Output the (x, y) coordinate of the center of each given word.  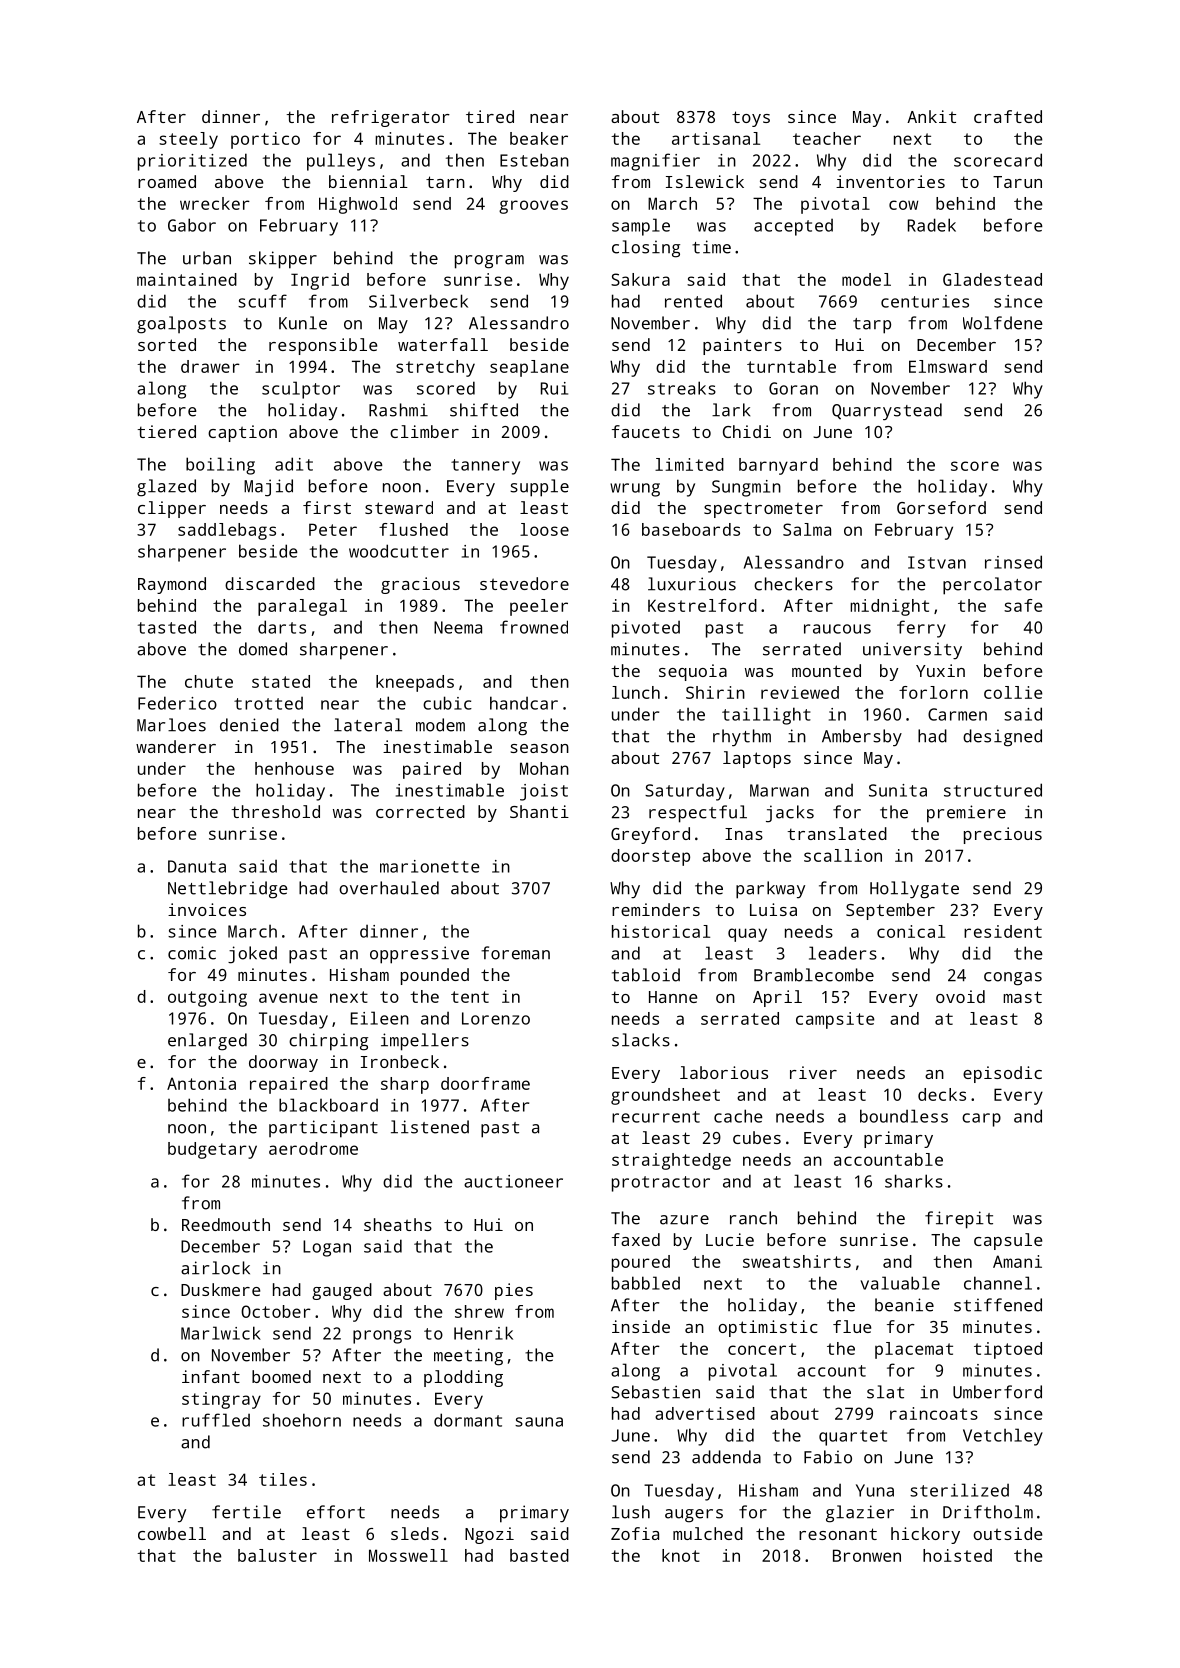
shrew (479, 1311)
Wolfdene (1003, 323)
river (813, 1072)
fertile (246, 1512)
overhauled (389, 888)
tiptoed (1008, 1350)
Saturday (685, 792)
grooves (533, 207)
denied (249, 725)
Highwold (358, 205)
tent (470, 997)
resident (1003, 931)
